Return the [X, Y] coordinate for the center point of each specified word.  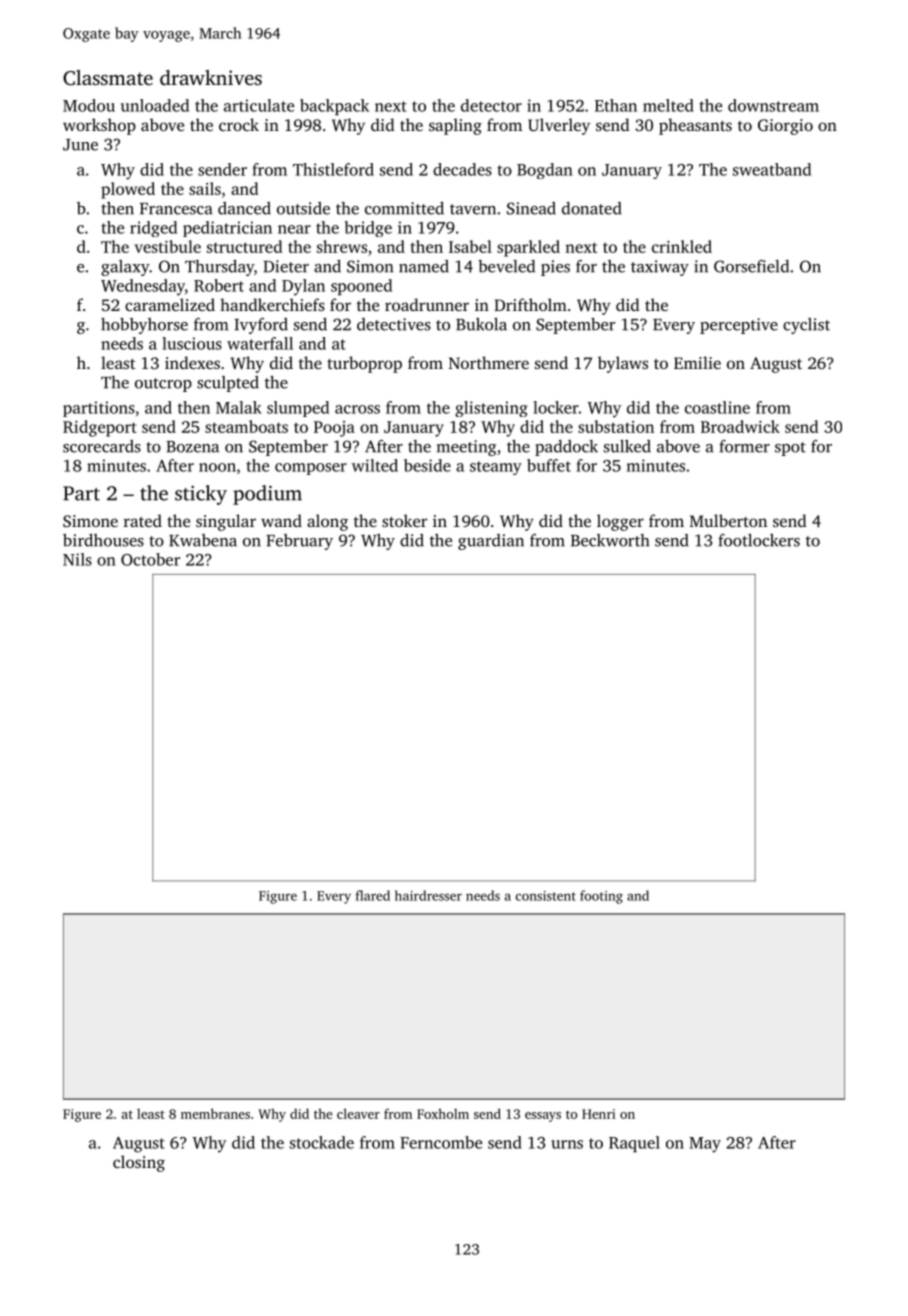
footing [601, 897]
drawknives [211, 77]
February [299, 542]
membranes [215, 1113]
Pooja [334, 429]
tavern [473, 209]
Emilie [697, 362]
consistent [545, 896]
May [705, 1145]
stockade [322, 1142]
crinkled [682, 246]
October [150, 559]
